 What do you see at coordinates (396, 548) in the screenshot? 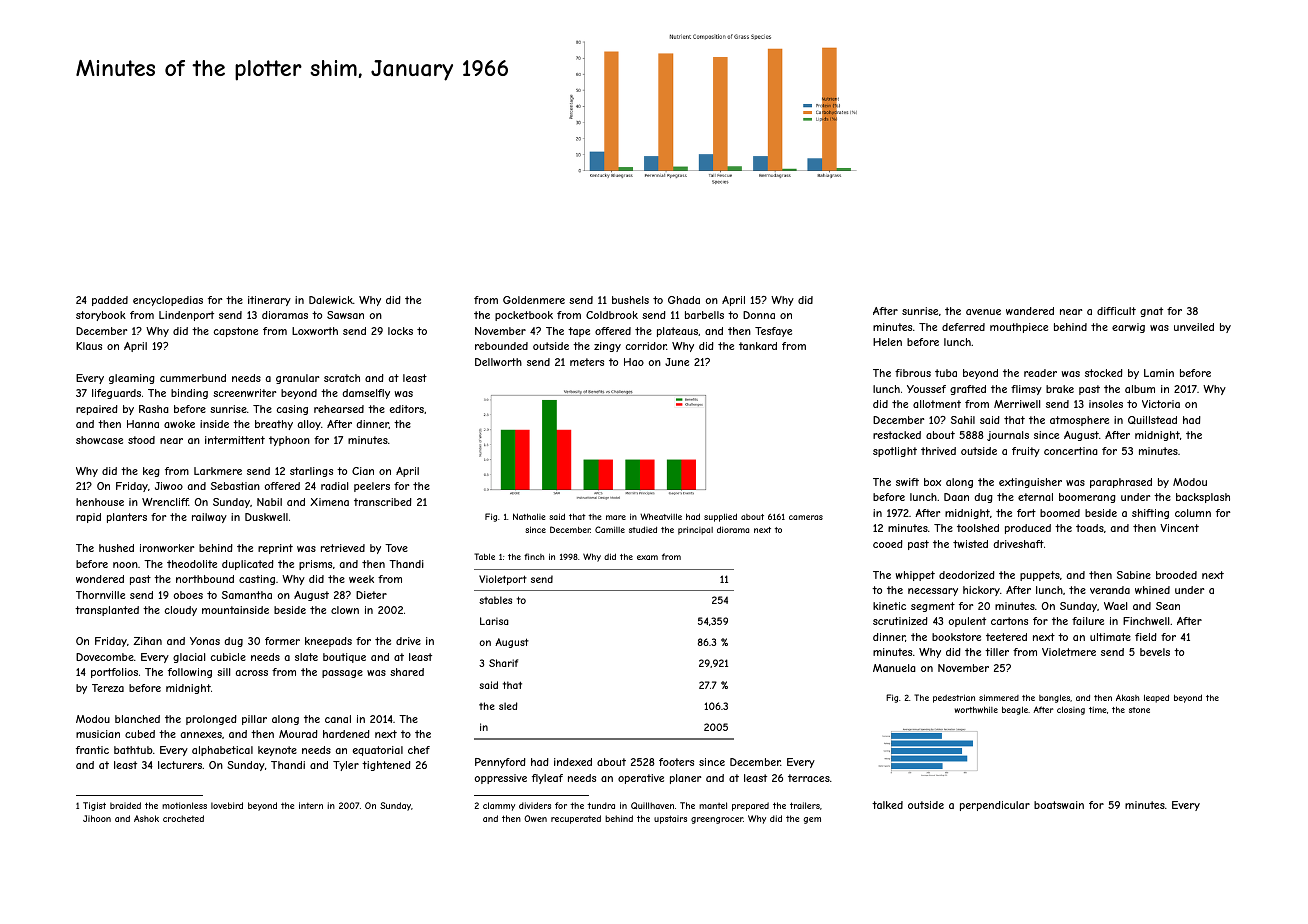
I see `Tove` at bounding box center [396, 548].
